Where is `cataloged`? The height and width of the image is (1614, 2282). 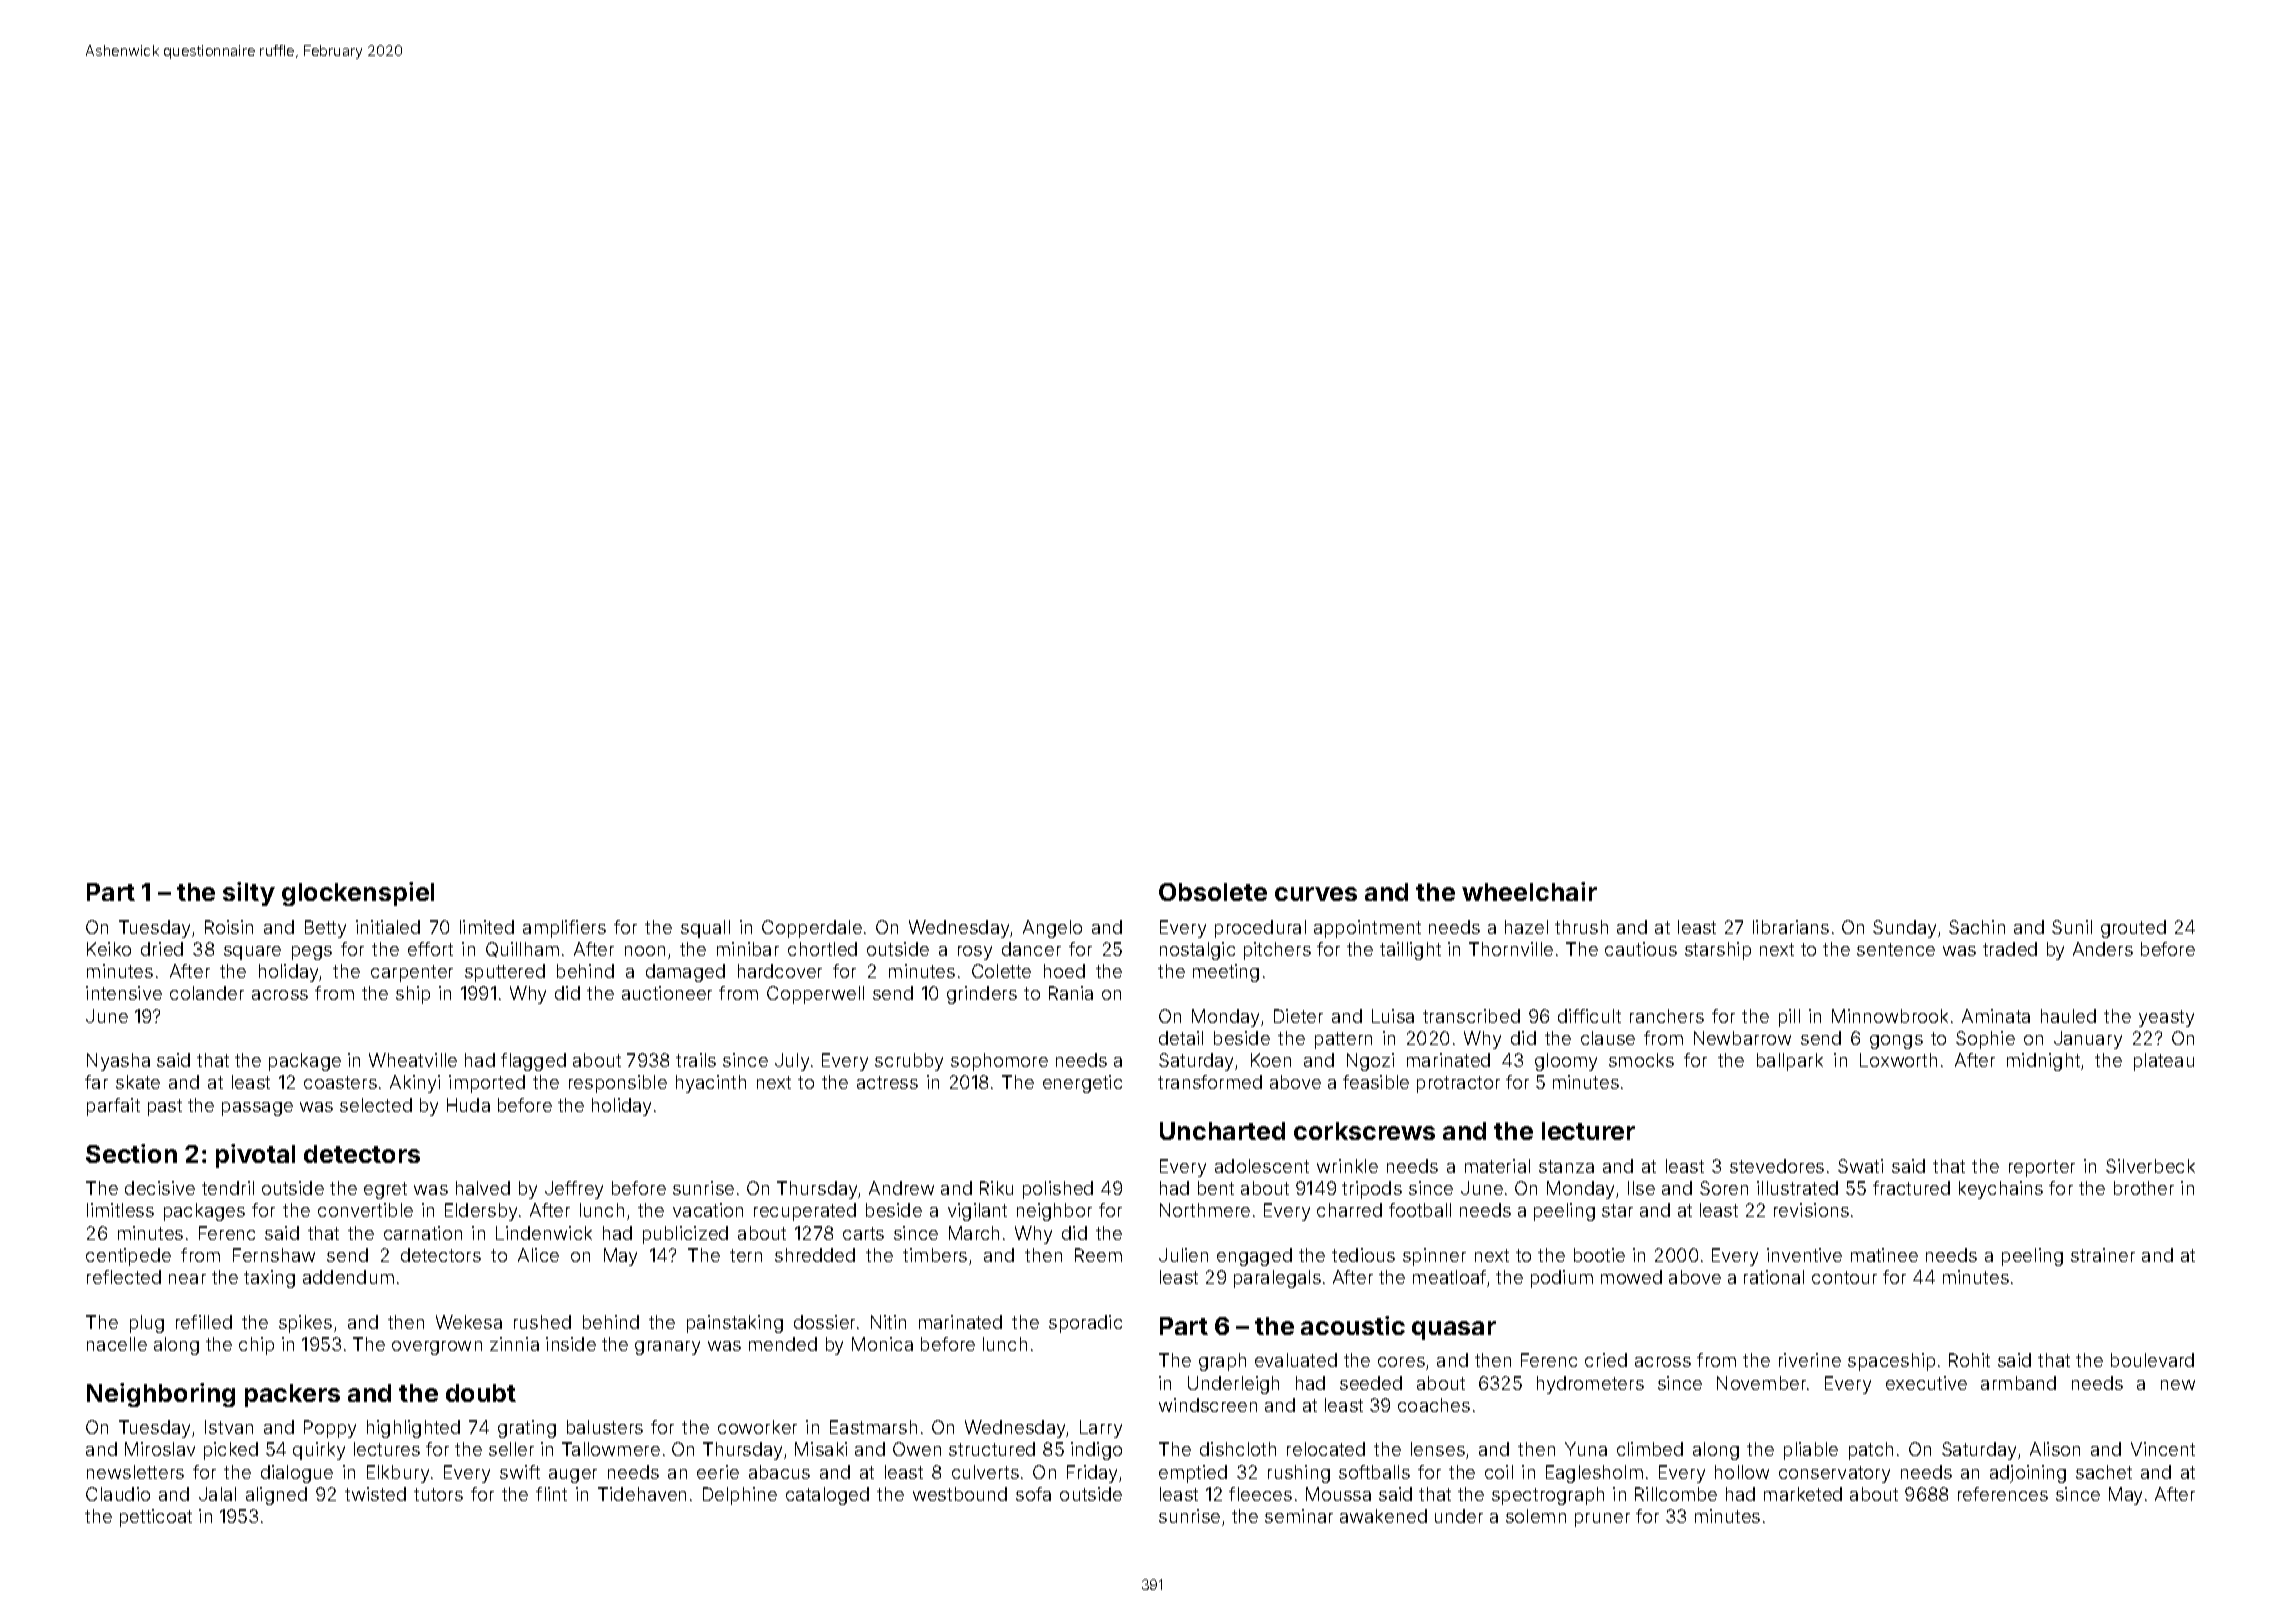
cataloged is located at coordinates (827, 1496).
